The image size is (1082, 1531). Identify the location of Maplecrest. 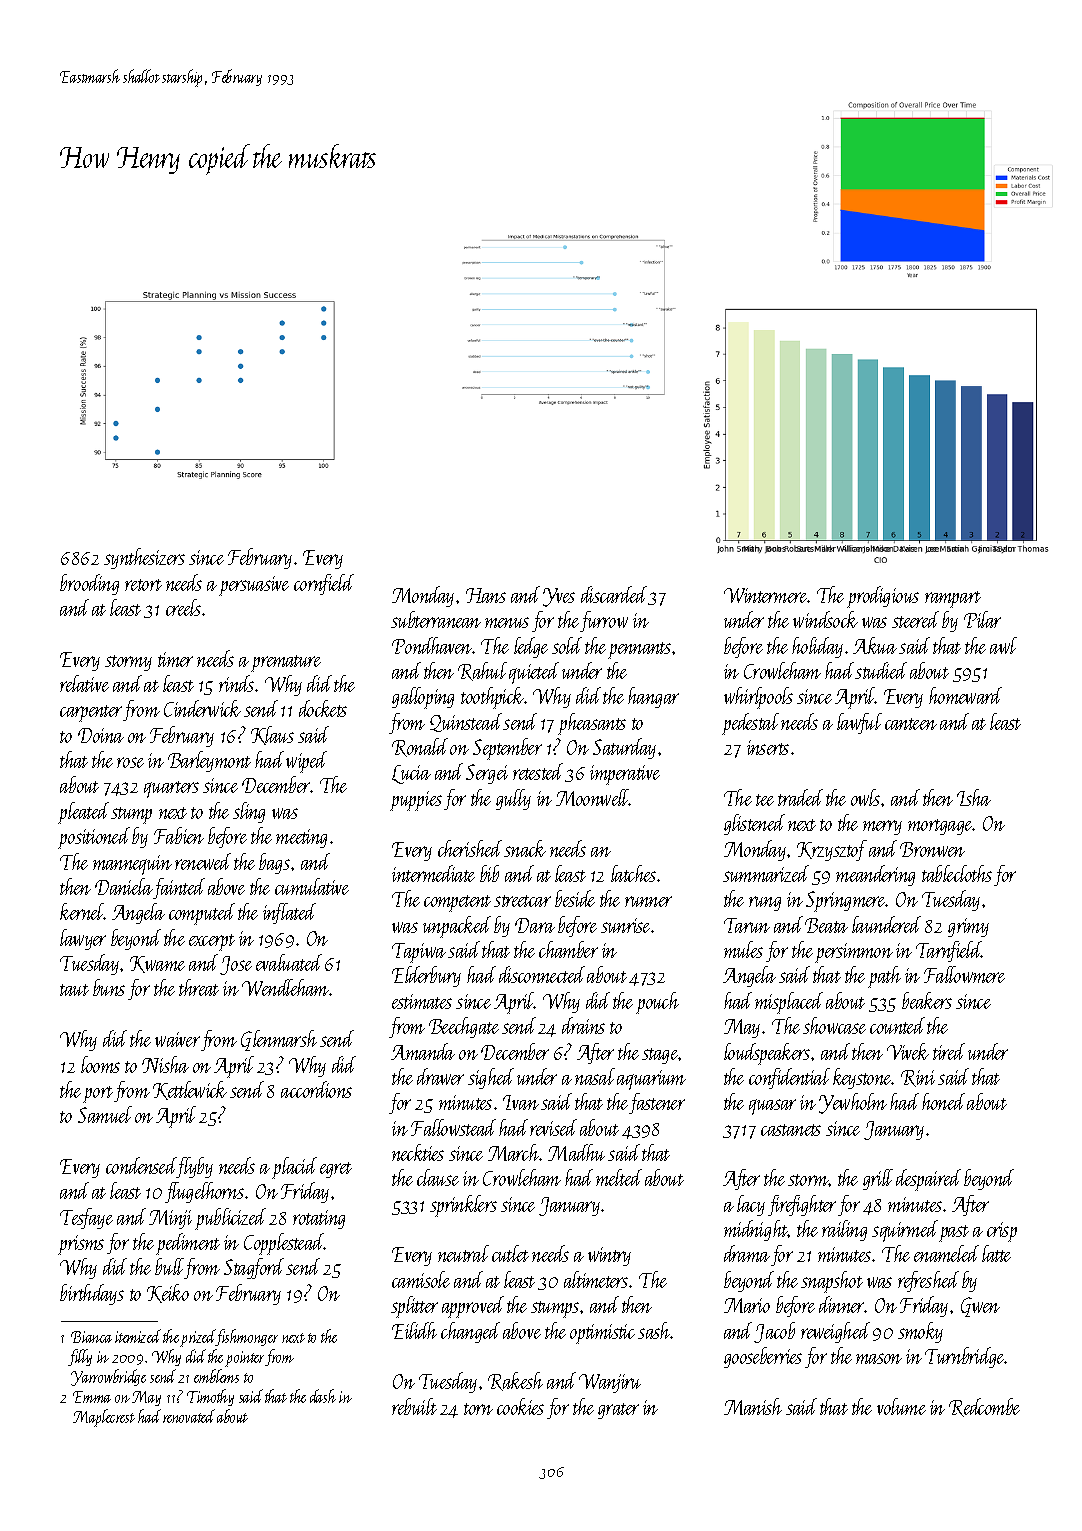
(104, 1418).
